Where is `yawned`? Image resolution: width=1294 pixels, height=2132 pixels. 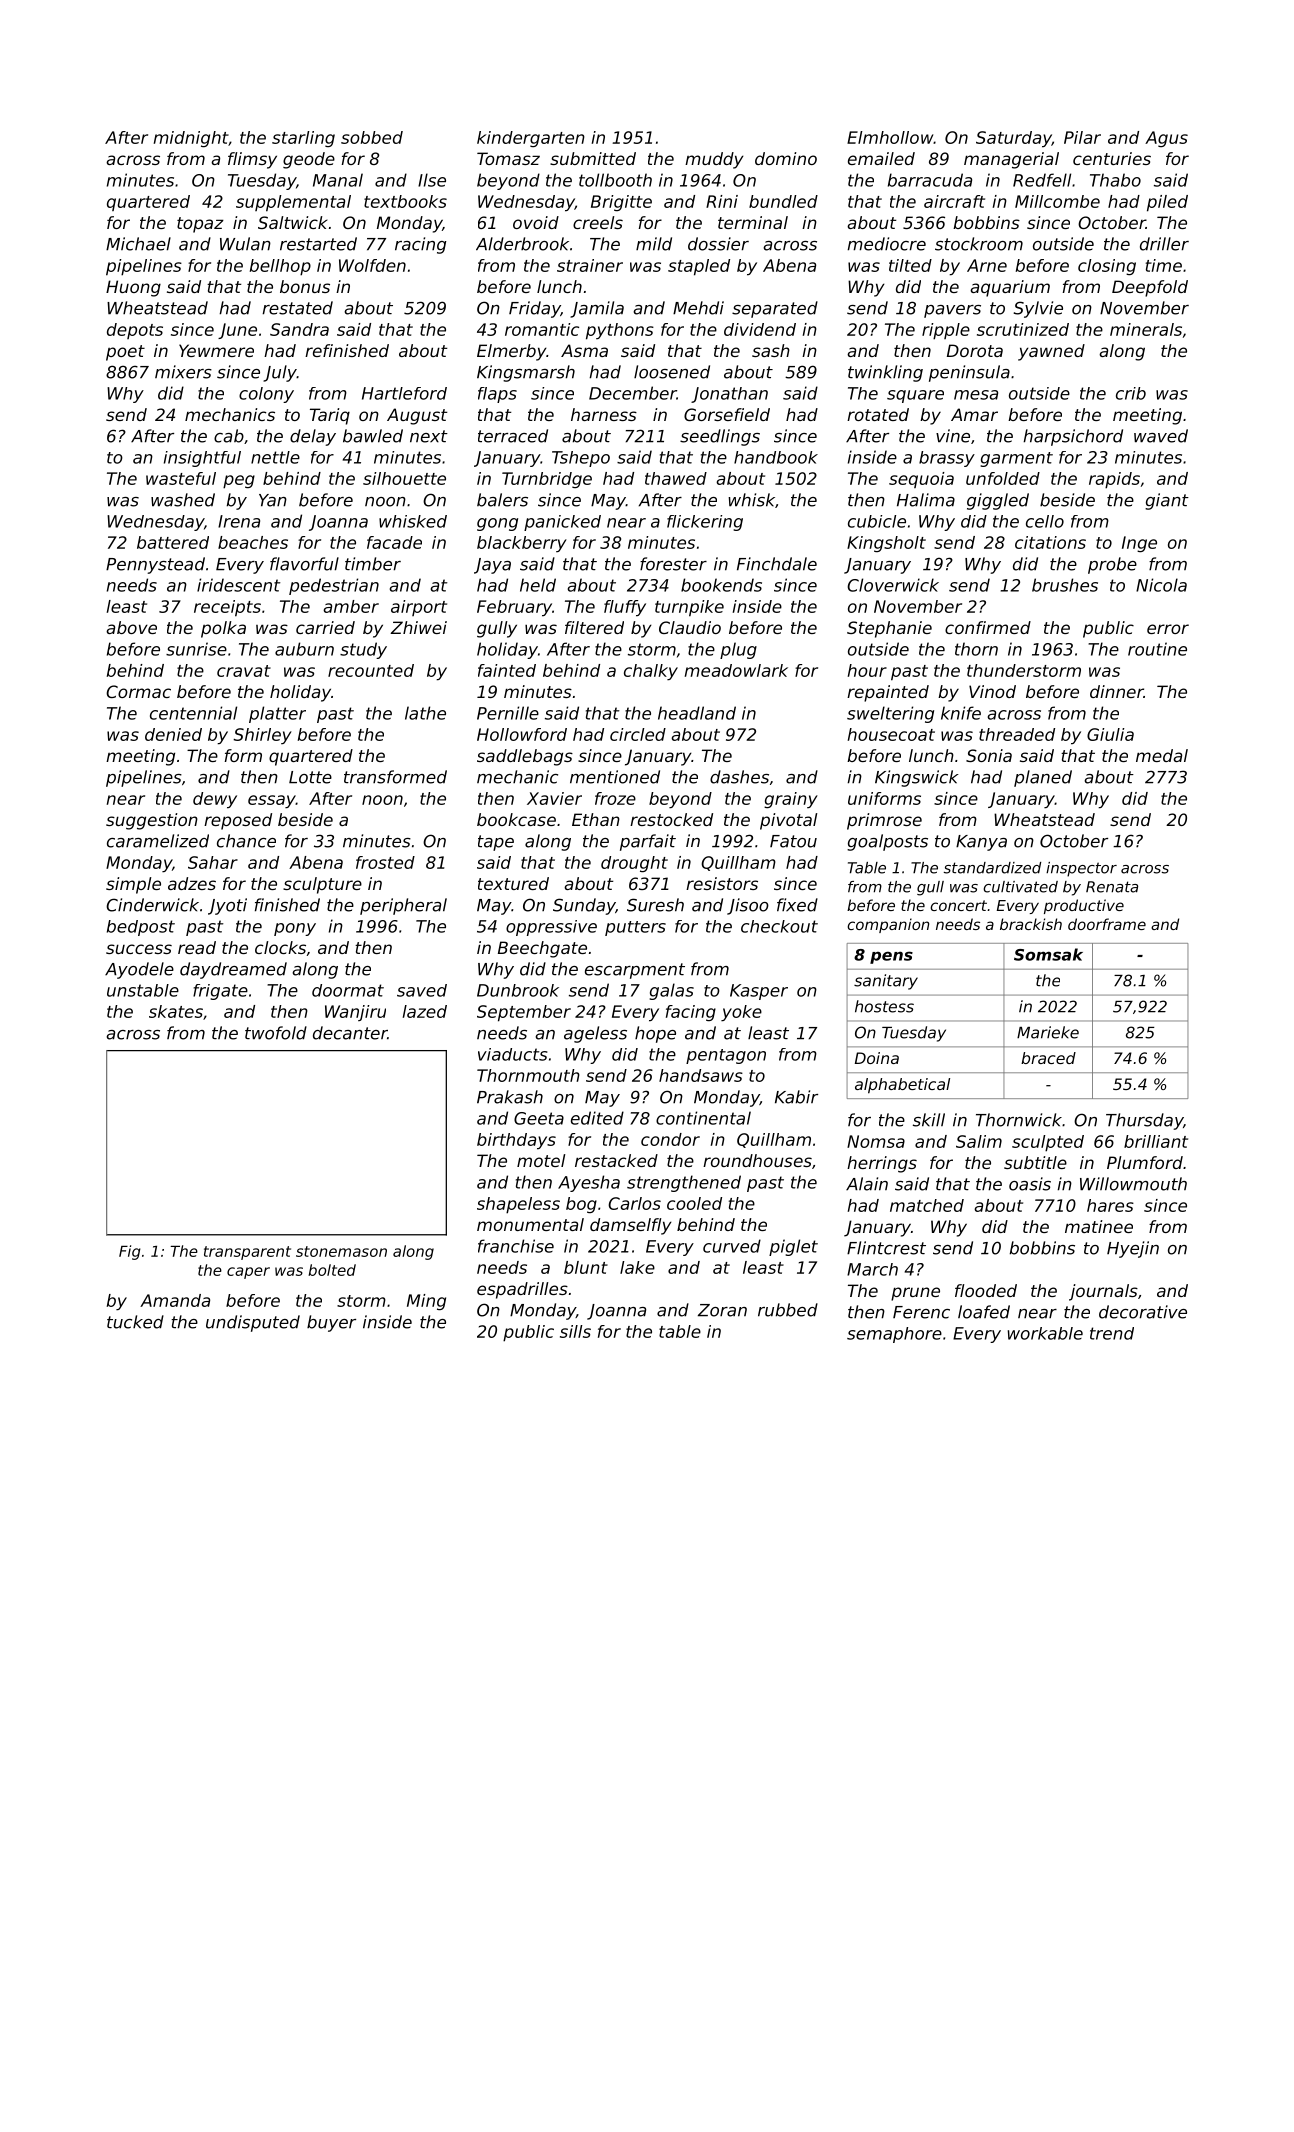 yawned is located at coordinates (1051, 352).
